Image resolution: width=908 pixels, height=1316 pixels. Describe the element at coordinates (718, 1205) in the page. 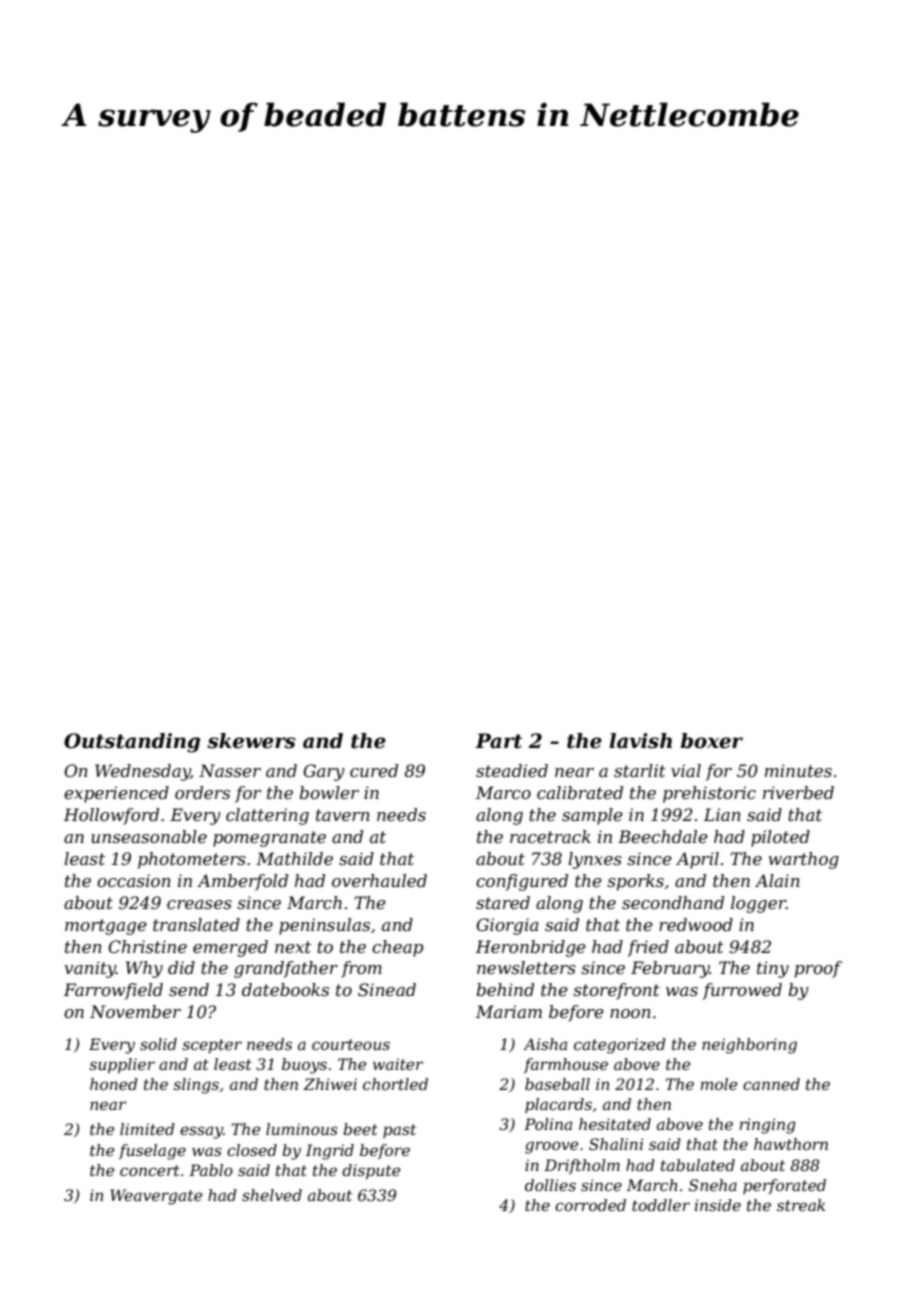

I see `inside` at that location.
